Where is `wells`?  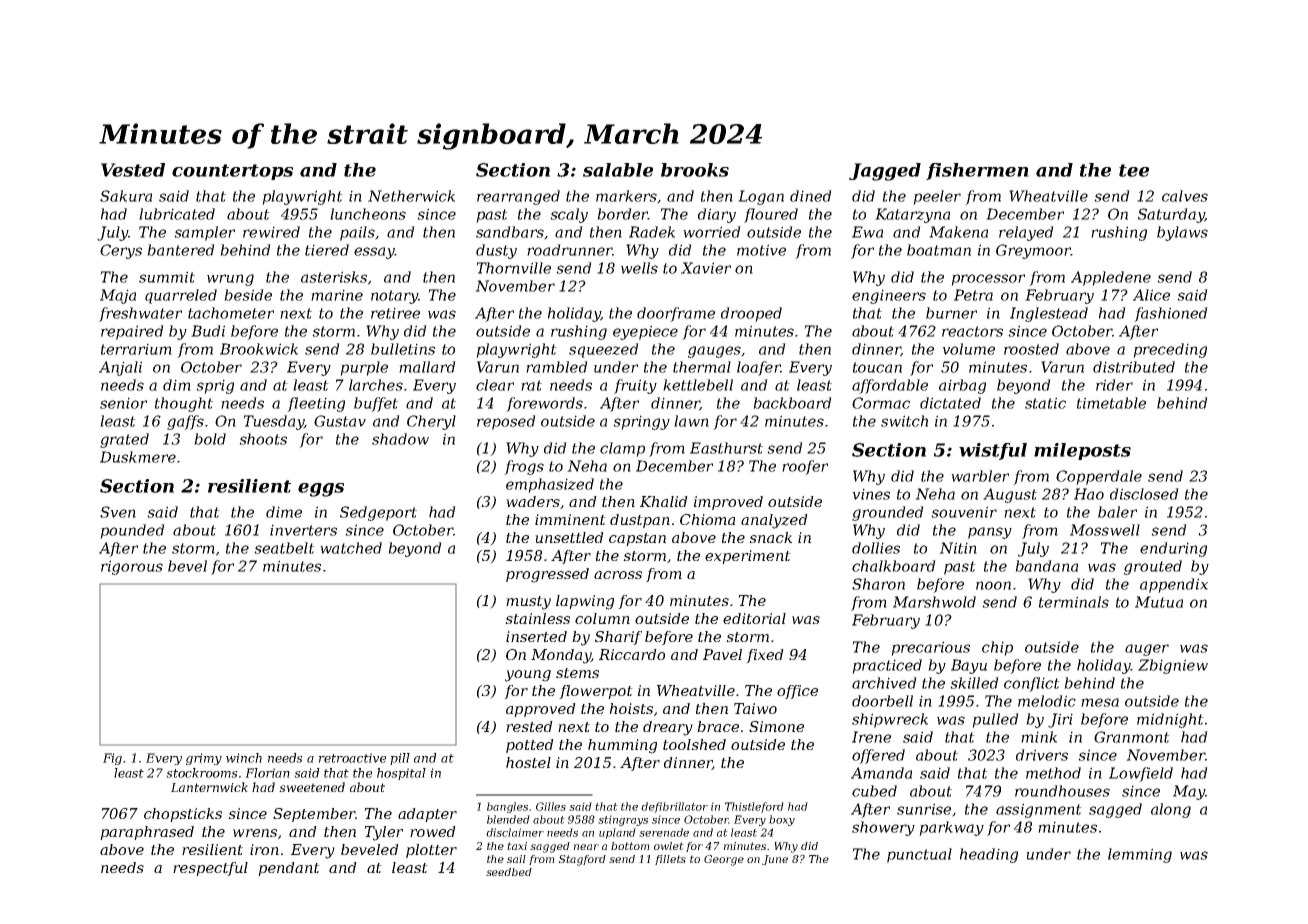 wells is located at coordinates (639, 268).
